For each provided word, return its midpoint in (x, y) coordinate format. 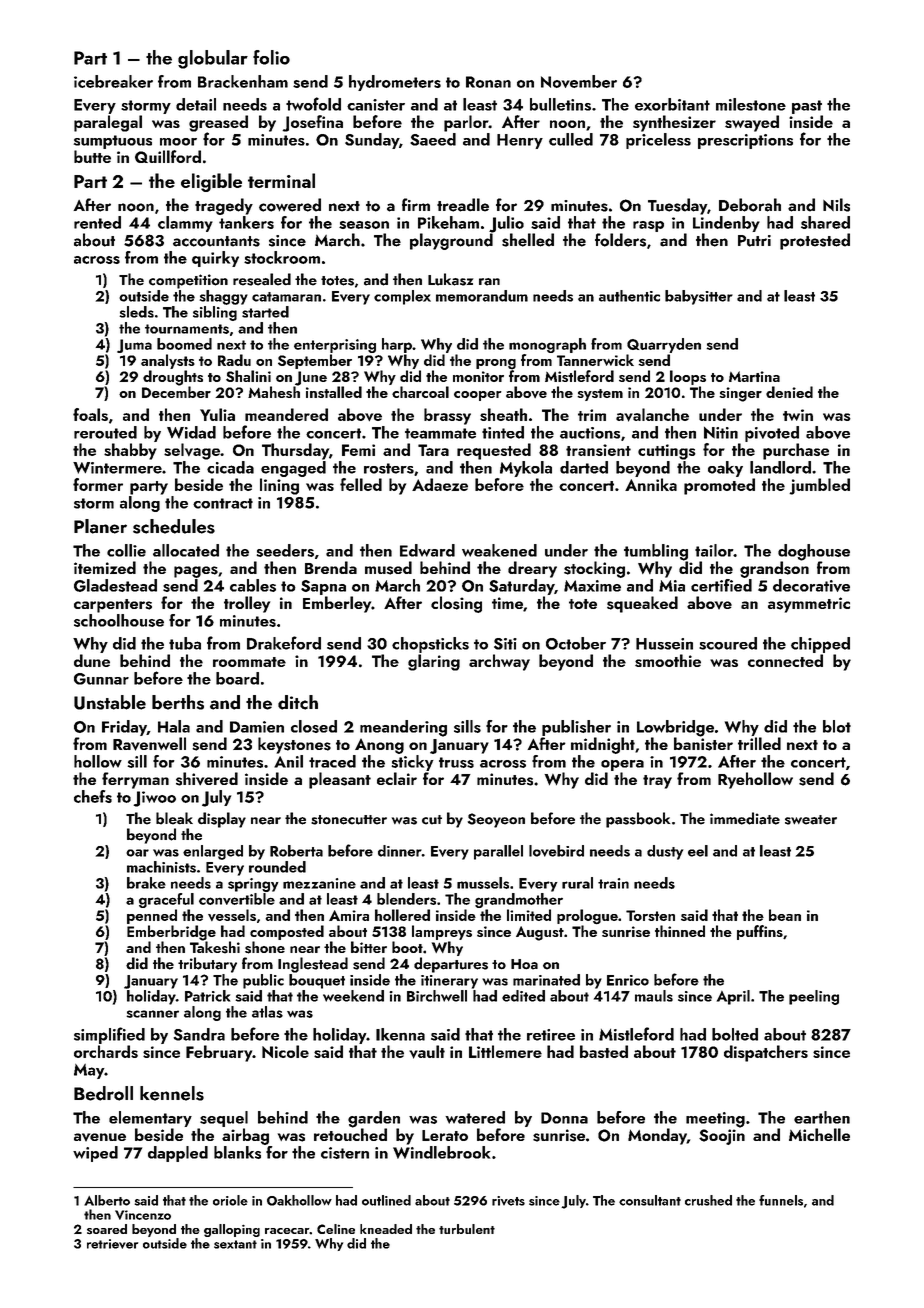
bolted (735, 1034)
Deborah (750, 205)
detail (196, 104)
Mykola (526, 469)
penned (152, 916)
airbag (245, 1136)
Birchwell (437, 996)
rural (577, 883)
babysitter (699, 297)
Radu (234, 360)
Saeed (433, 139)
